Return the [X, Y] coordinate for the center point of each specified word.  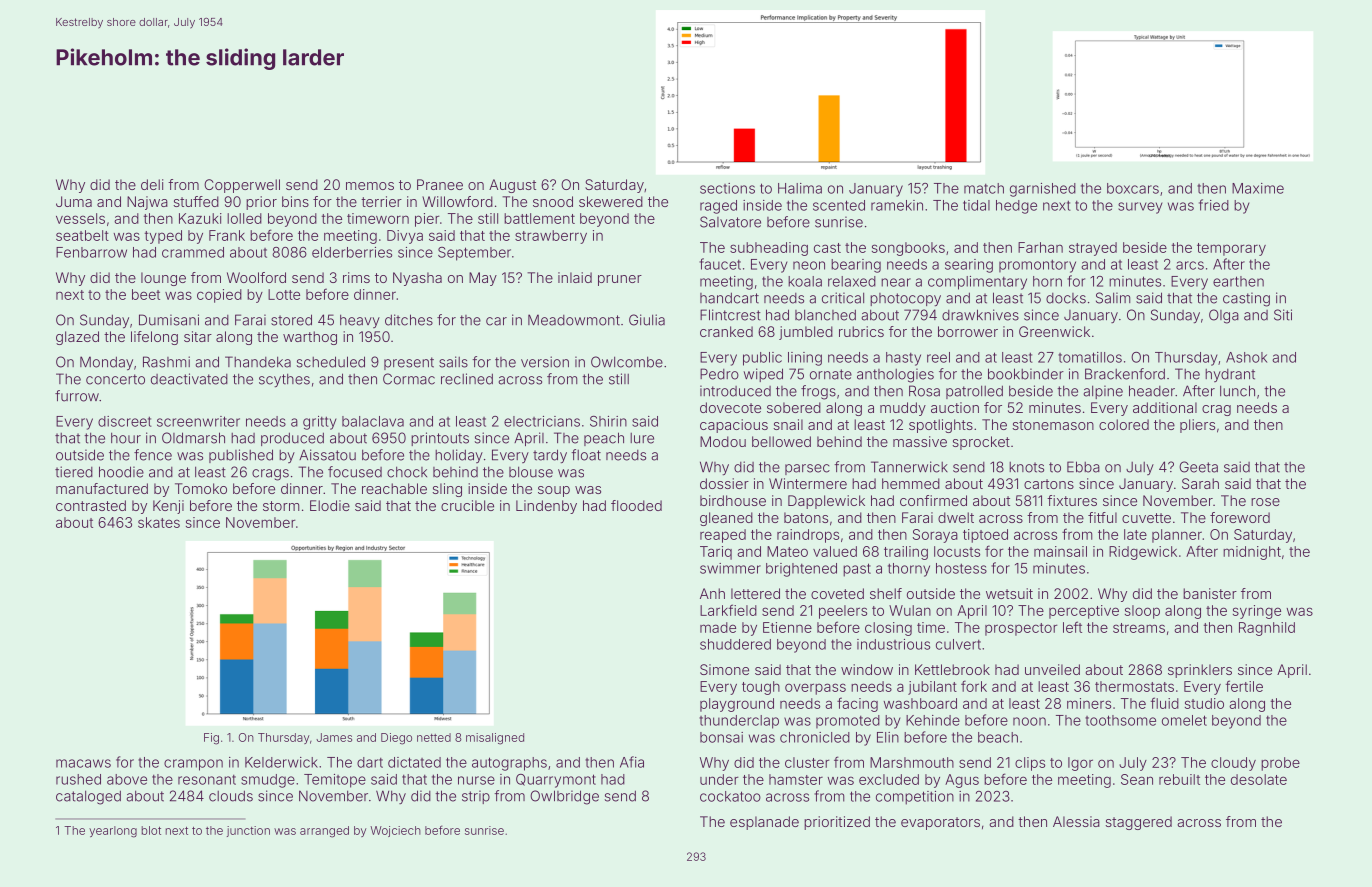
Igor [1080, 764]
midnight [1252, 553]
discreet [125, 421]
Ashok [1246, 357]
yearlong [113, 832]
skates [159, 522]
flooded [636, 505]
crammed [193, 252]
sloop [1142, 612]
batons [806, 517]
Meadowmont [574, 320]
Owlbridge [564, 797]
